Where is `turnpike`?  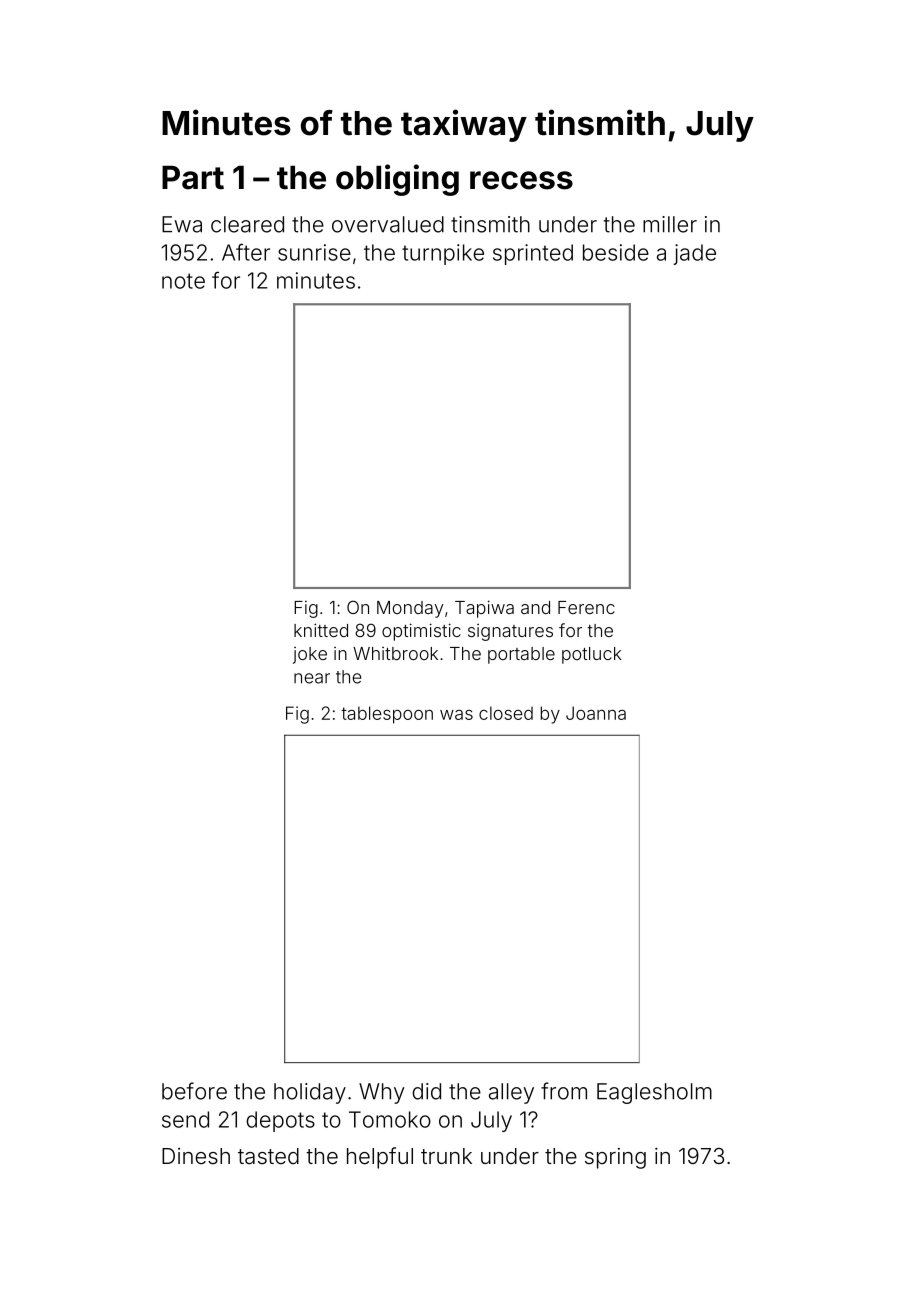
turnpike is located at coordinates (443, 254).
